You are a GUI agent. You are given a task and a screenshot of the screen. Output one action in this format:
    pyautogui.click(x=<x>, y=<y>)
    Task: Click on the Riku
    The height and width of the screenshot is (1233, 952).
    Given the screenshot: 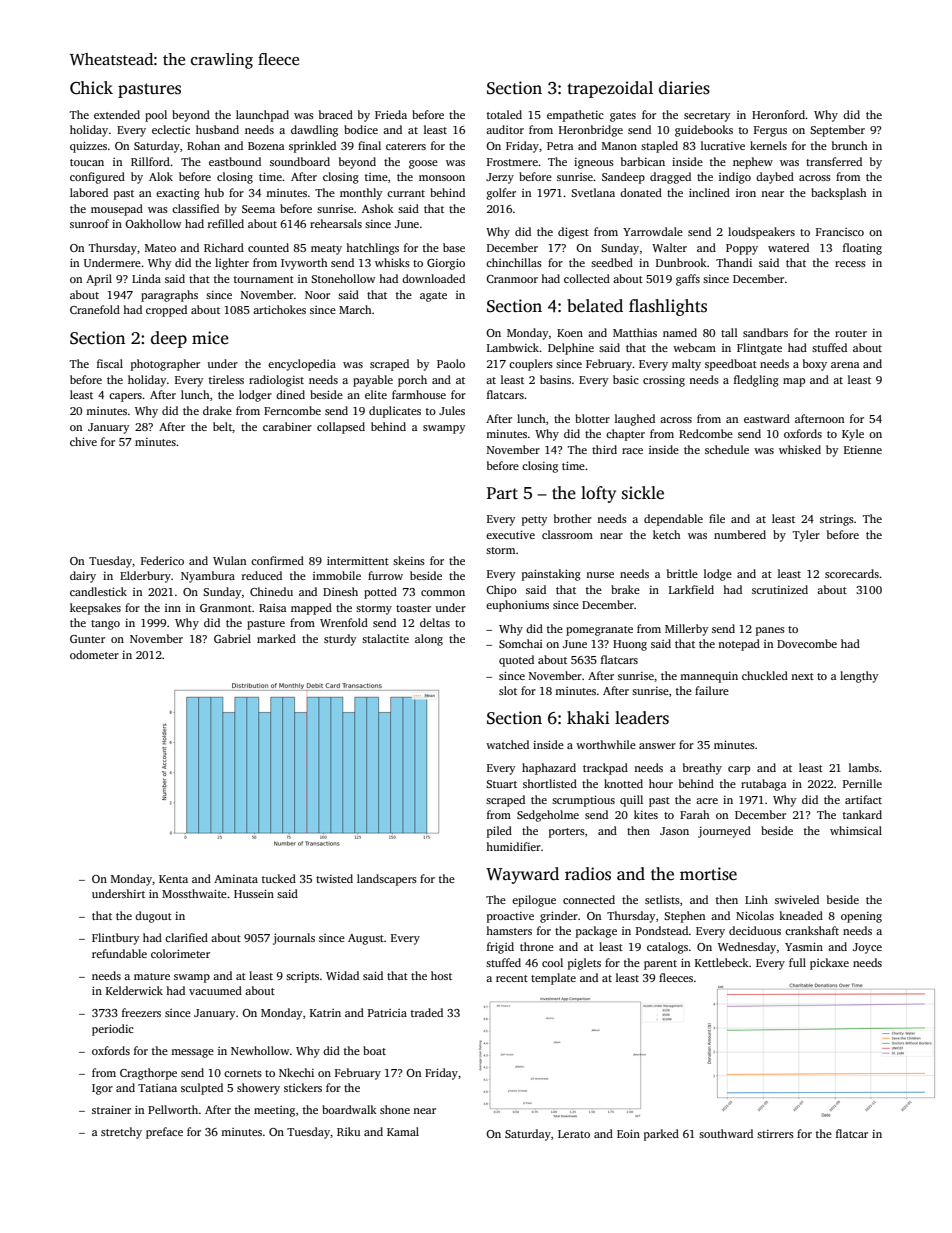 What is the action you would take?
    pyautogui.click(x=348, y=1131)
